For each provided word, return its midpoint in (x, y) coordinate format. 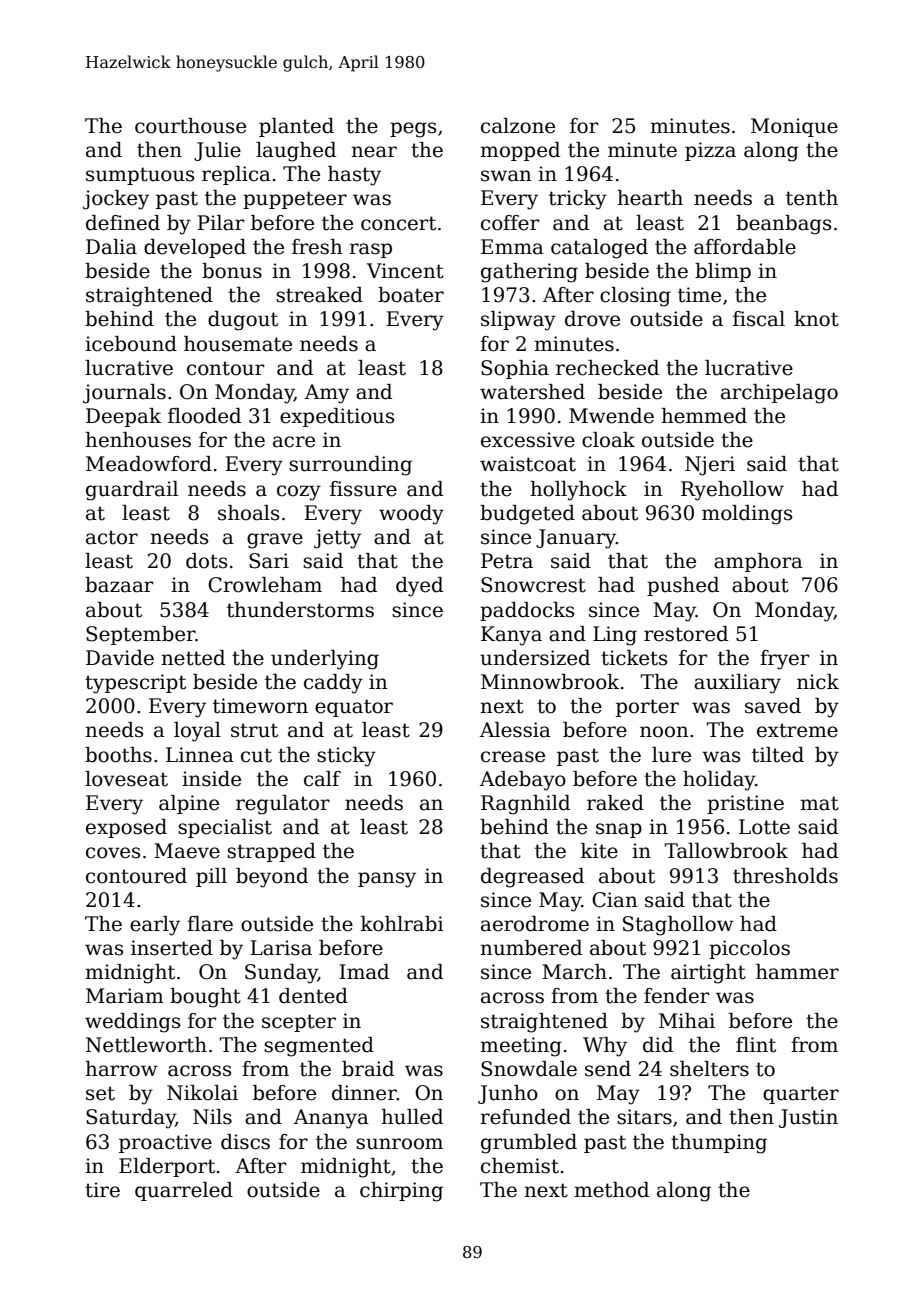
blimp (723, 272)
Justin (808, 1118)
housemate (238, 344)
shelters (709, 1069)
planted (296, 127)
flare (210, 924)
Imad (364, 972)
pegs (413, 130)
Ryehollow (732, 491)
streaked (319, 295)
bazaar (119, 585)
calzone (518, 126)
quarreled (184, 1191)
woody (411, 515)
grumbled (529, 1144)
